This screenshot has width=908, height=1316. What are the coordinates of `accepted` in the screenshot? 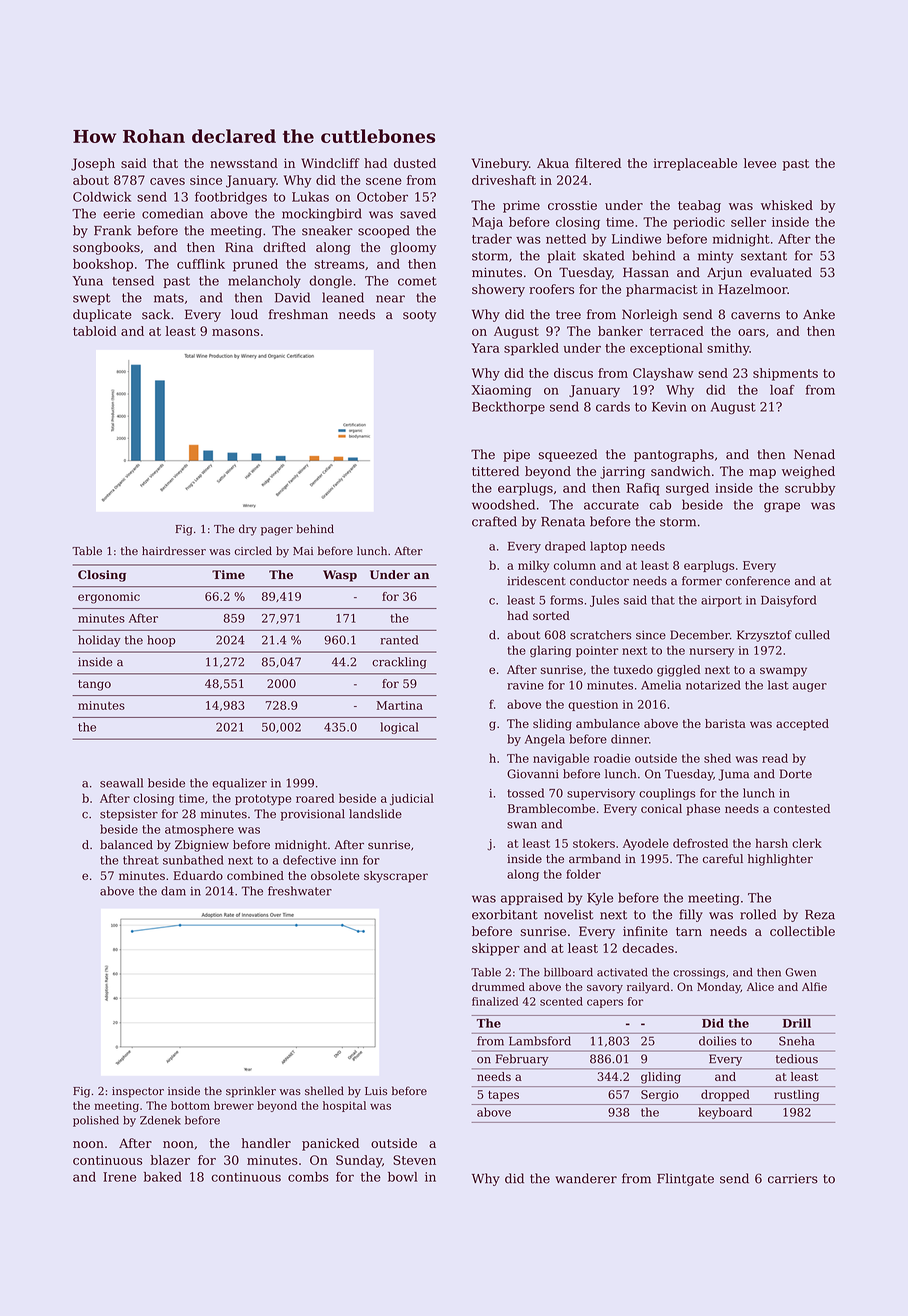 It's located at (802, 725).
